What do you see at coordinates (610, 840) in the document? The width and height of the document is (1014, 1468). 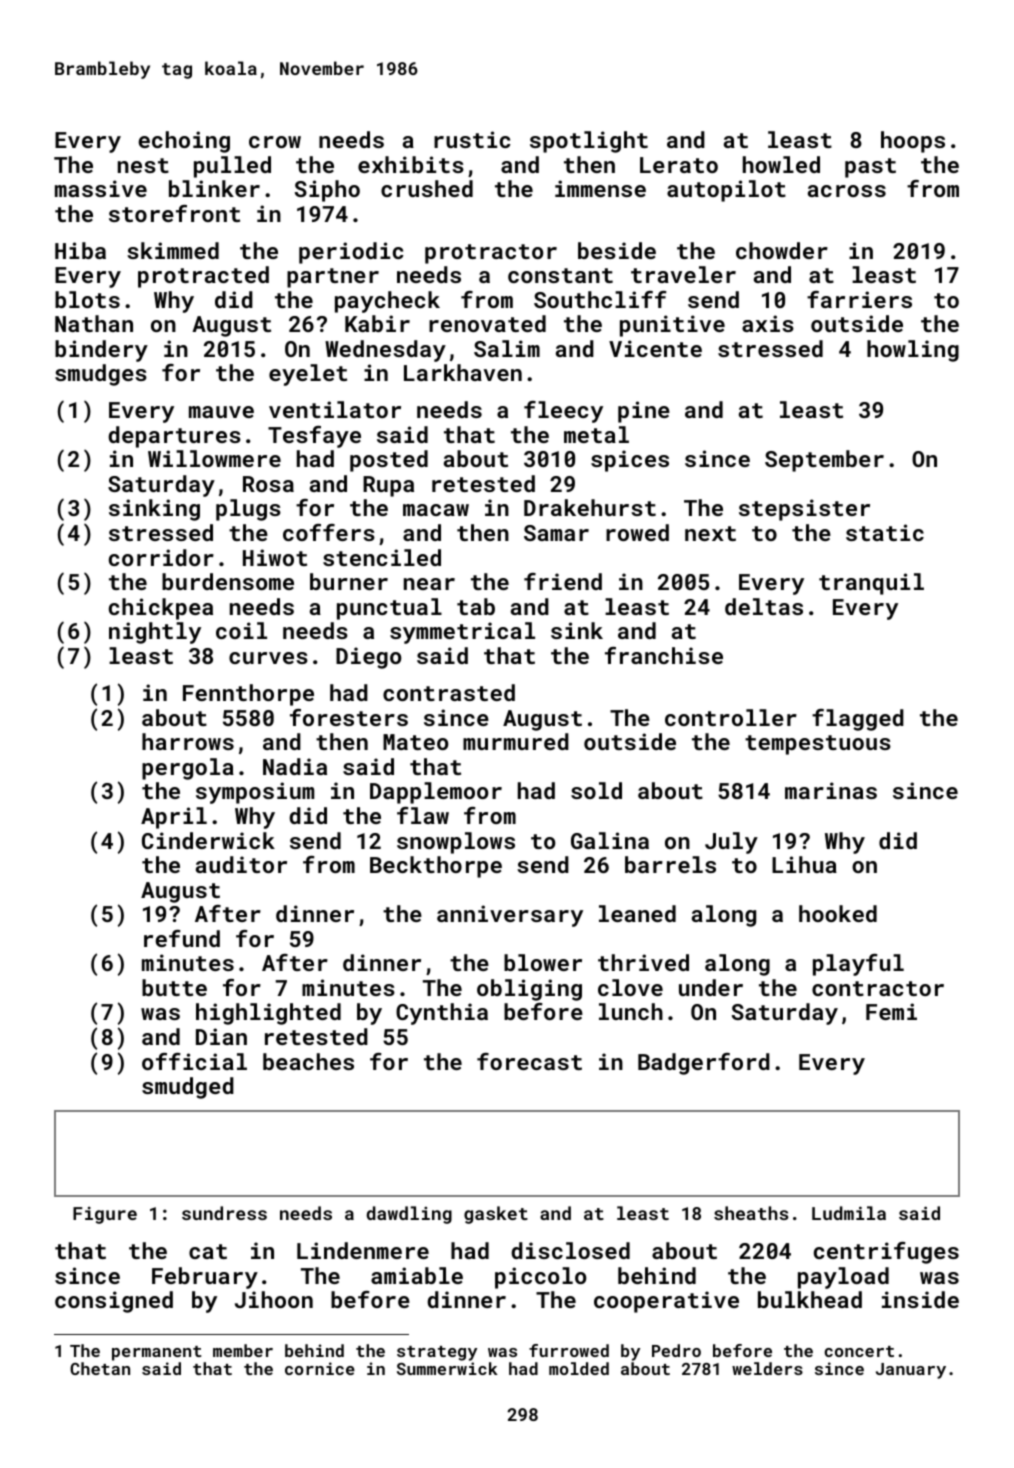 I see `Galina` at bounding box center [610, 840].
